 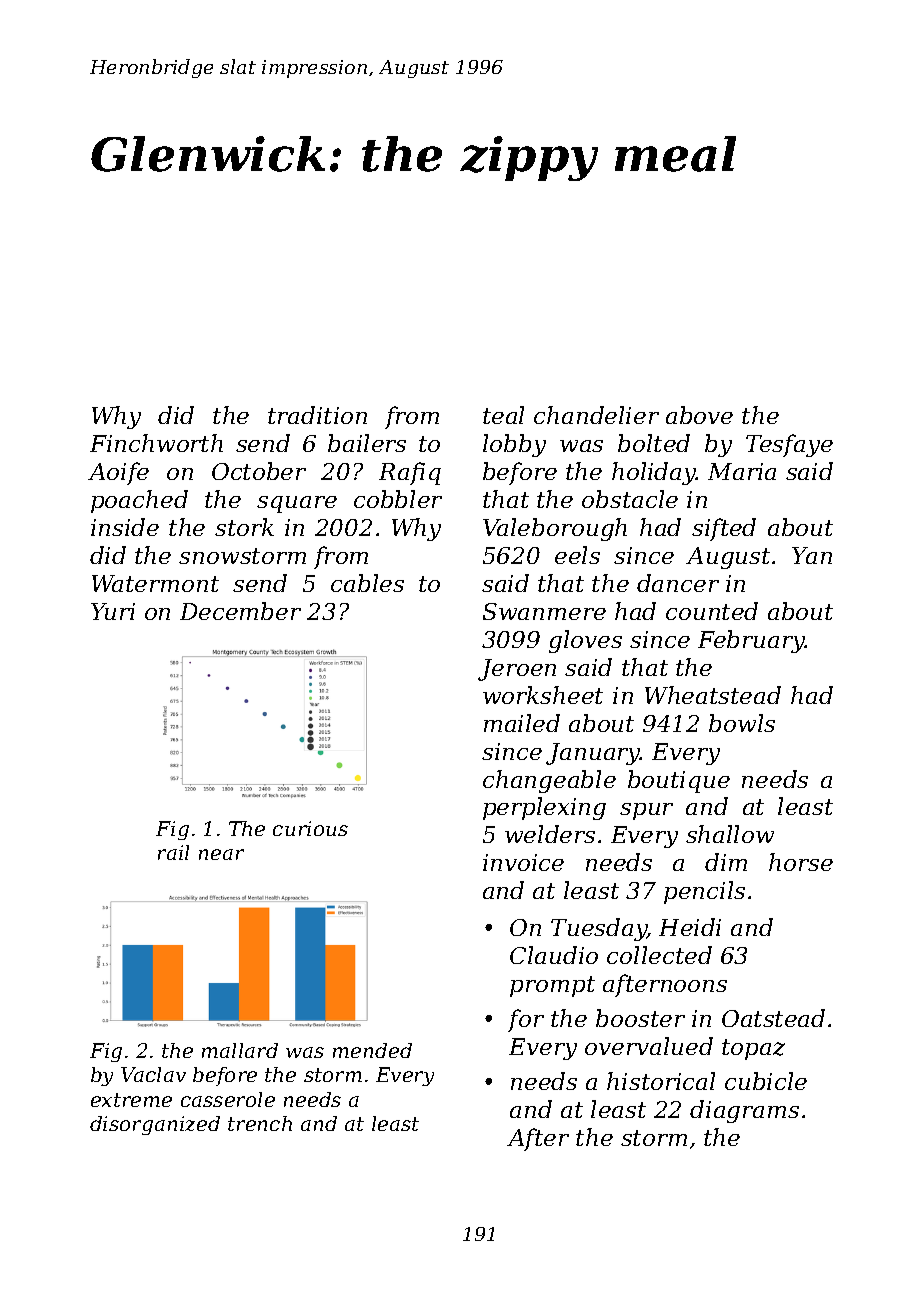 I want to click on stork, so click(x=244, y=527).
